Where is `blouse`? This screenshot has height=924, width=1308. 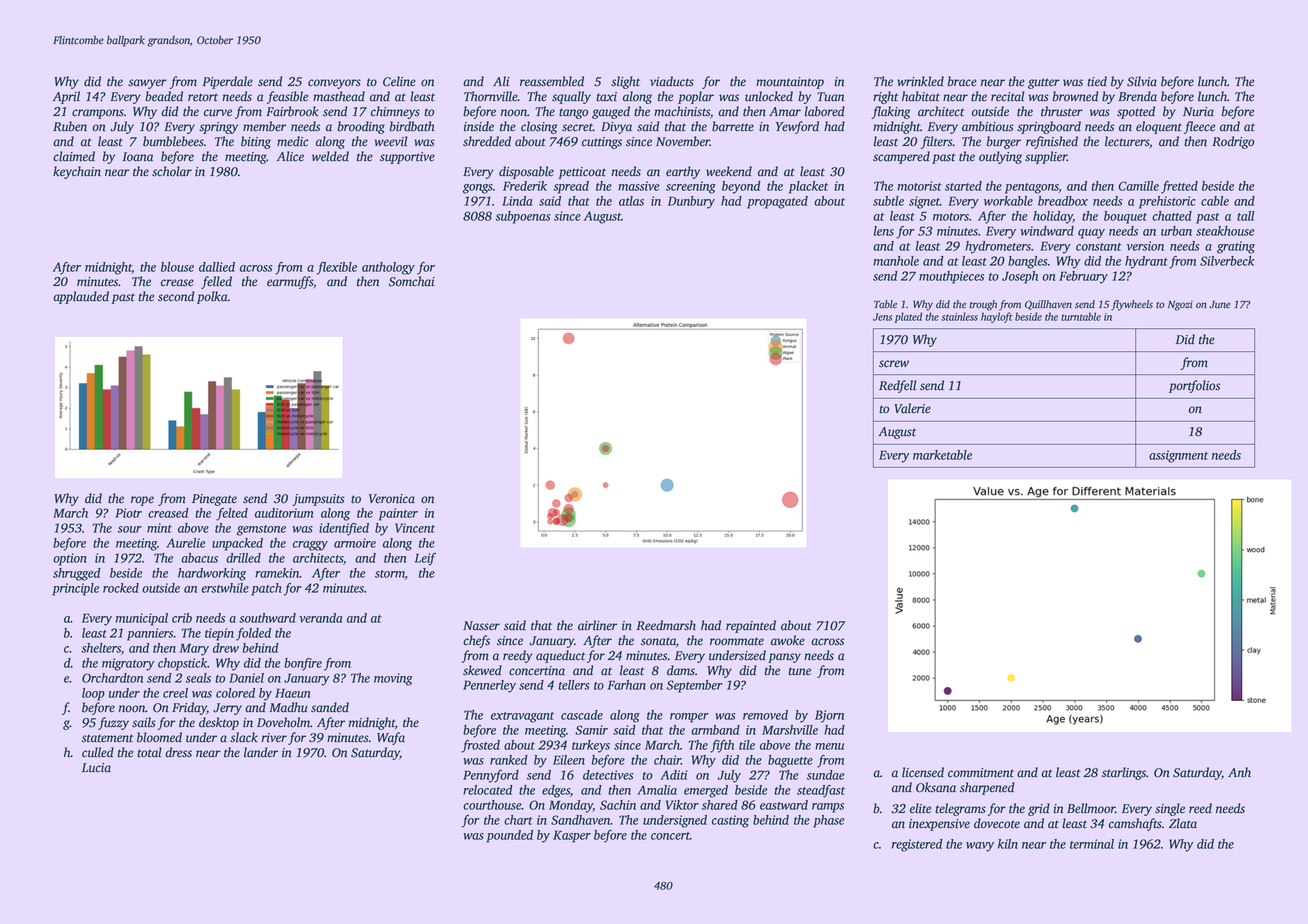 blouse is located at coordinates (177, 267).
